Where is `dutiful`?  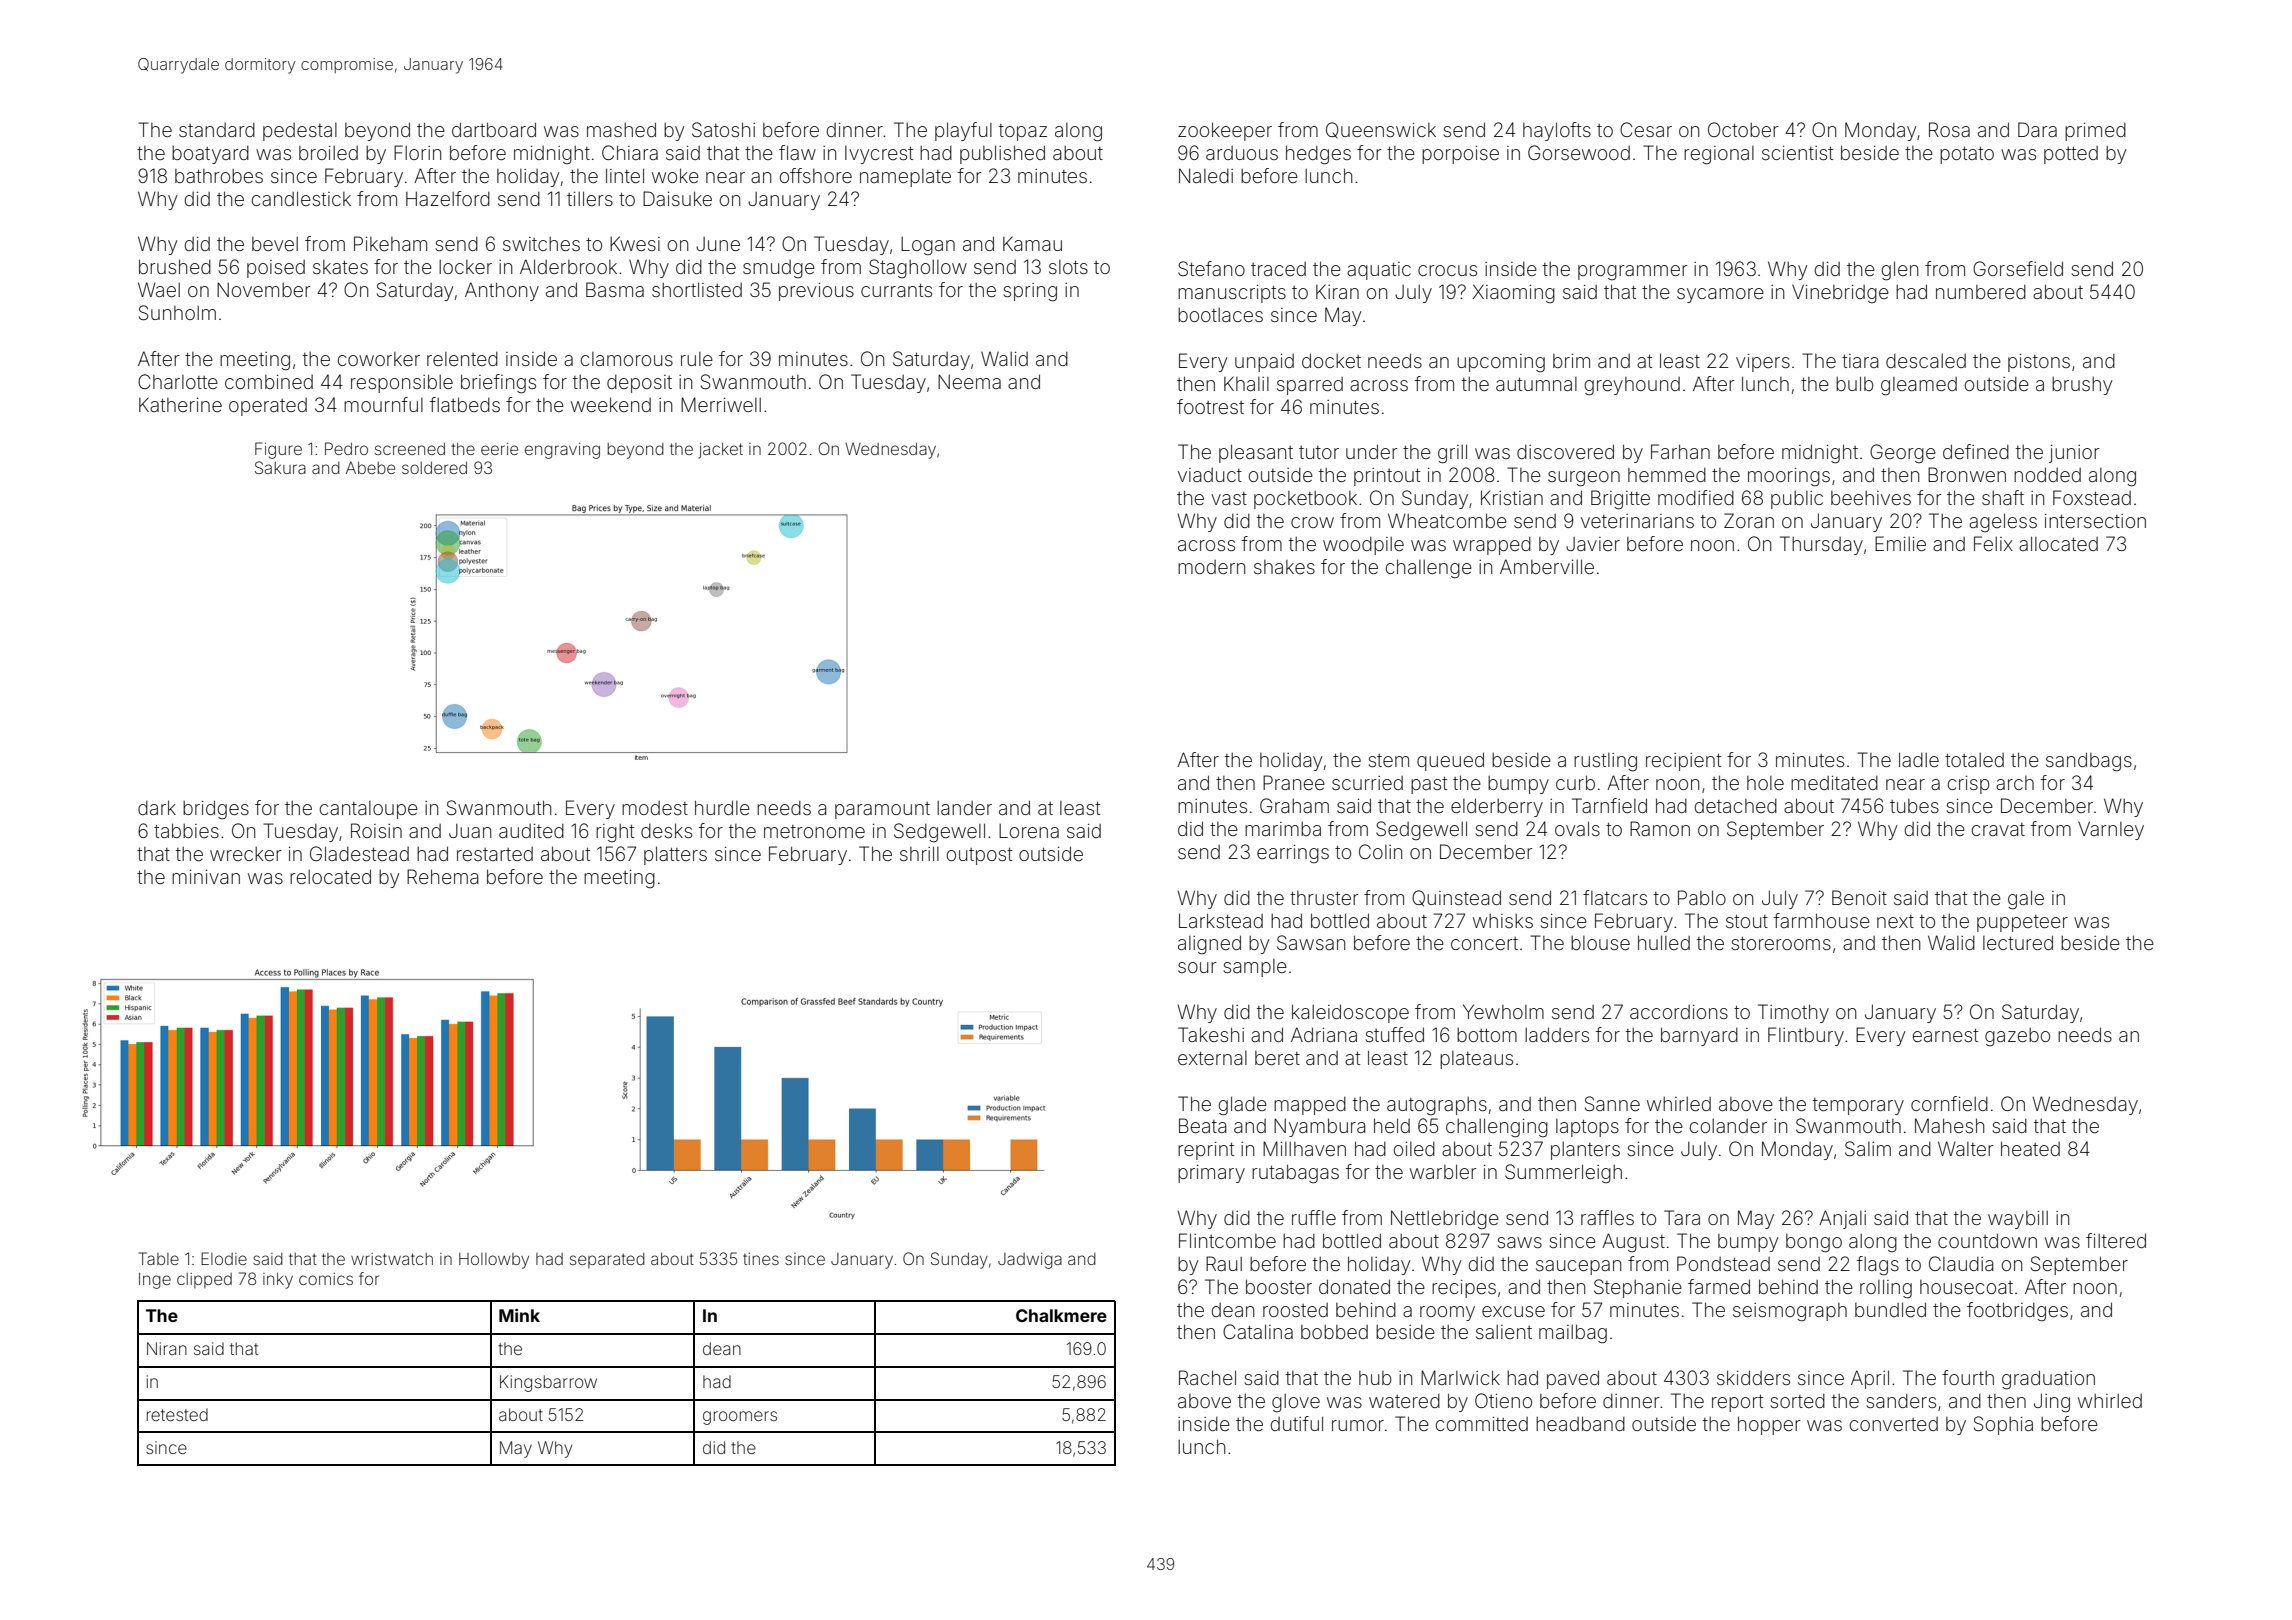 dutiful is located at coordinates (1296, 1423).
